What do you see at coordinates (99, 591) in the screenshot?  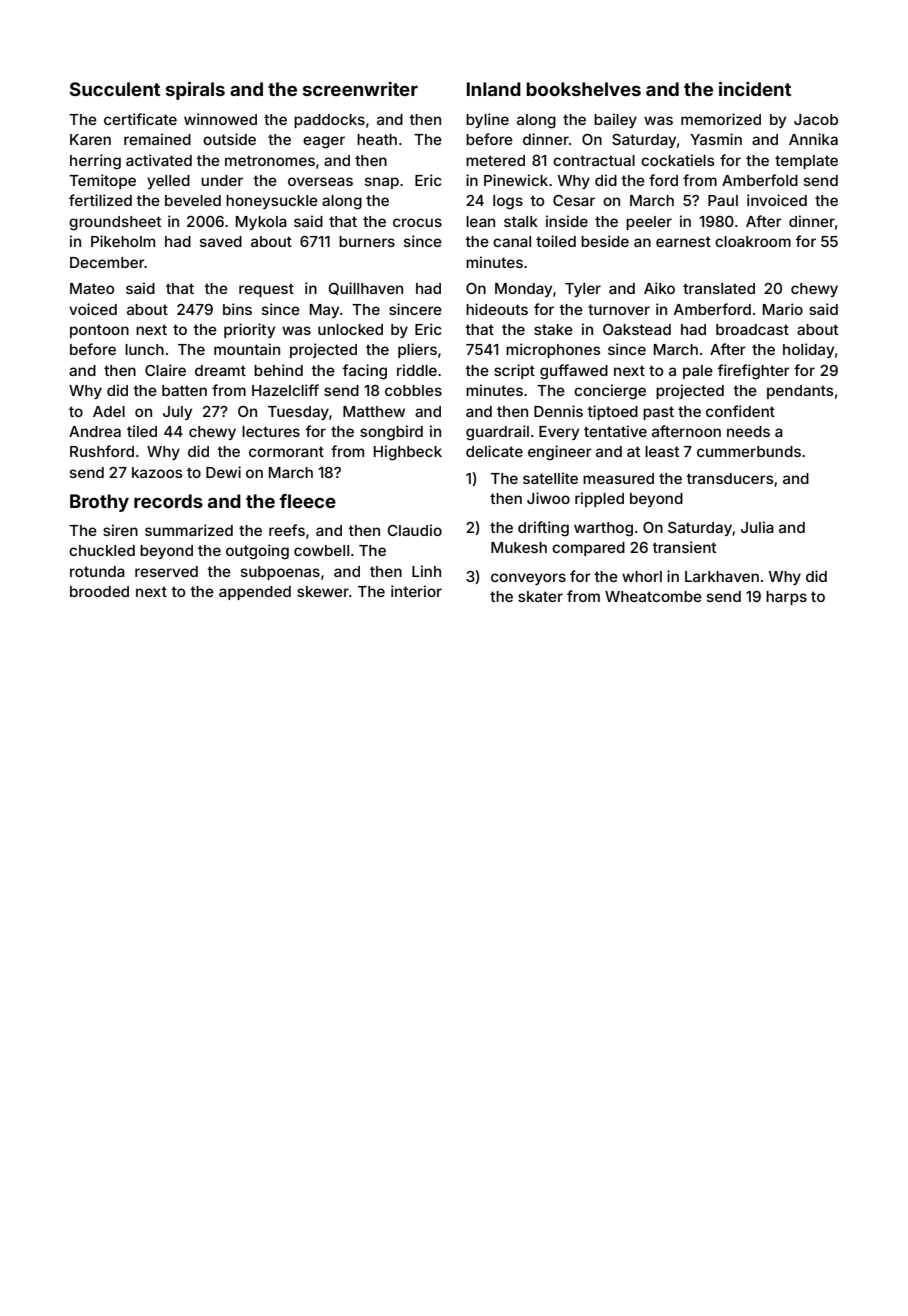 I see `brooded` at bounding box center [99, 591].
